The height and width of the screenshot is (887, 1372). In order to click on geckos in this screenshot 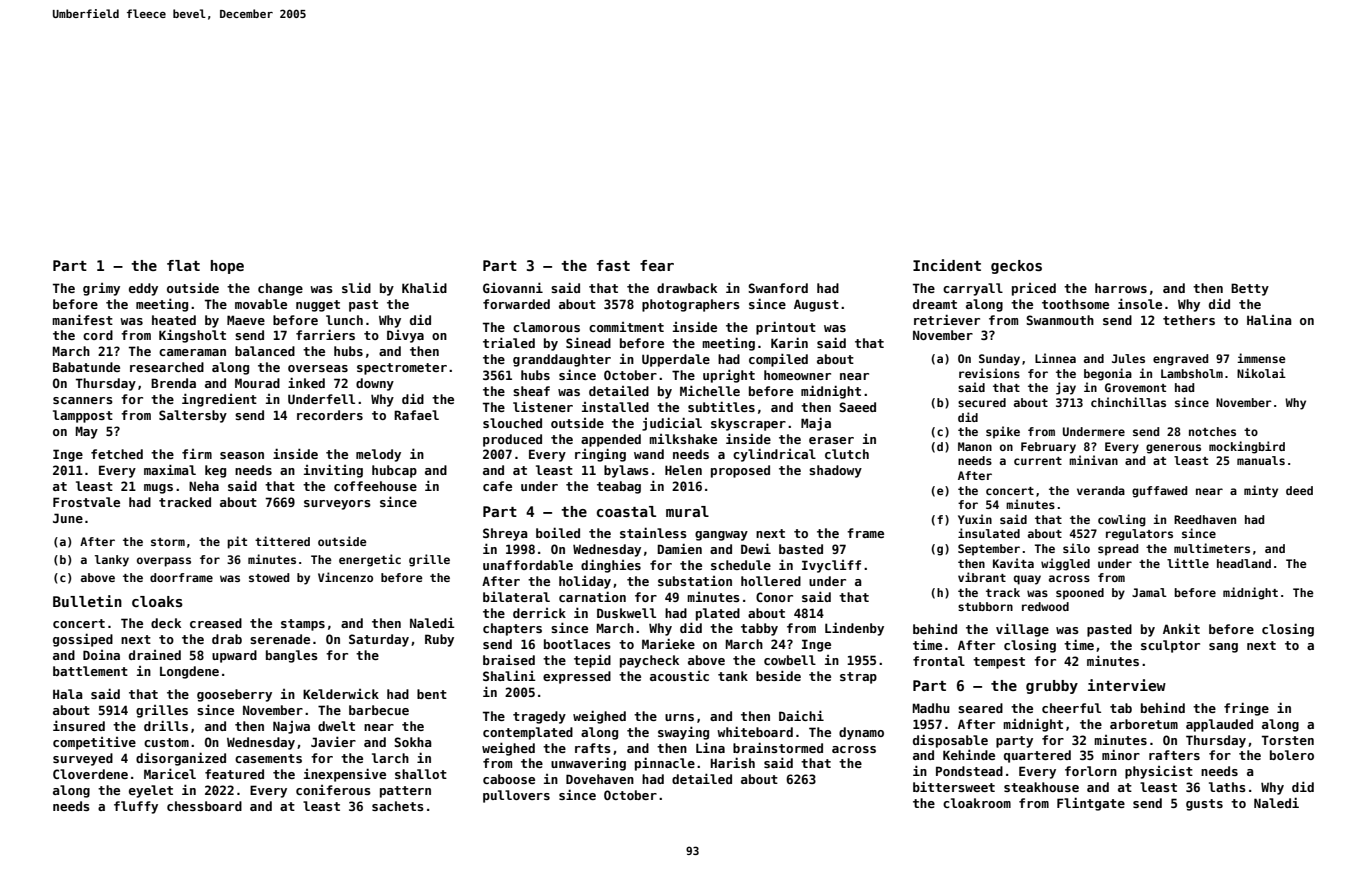, I will do `click(1016, 267)`.
